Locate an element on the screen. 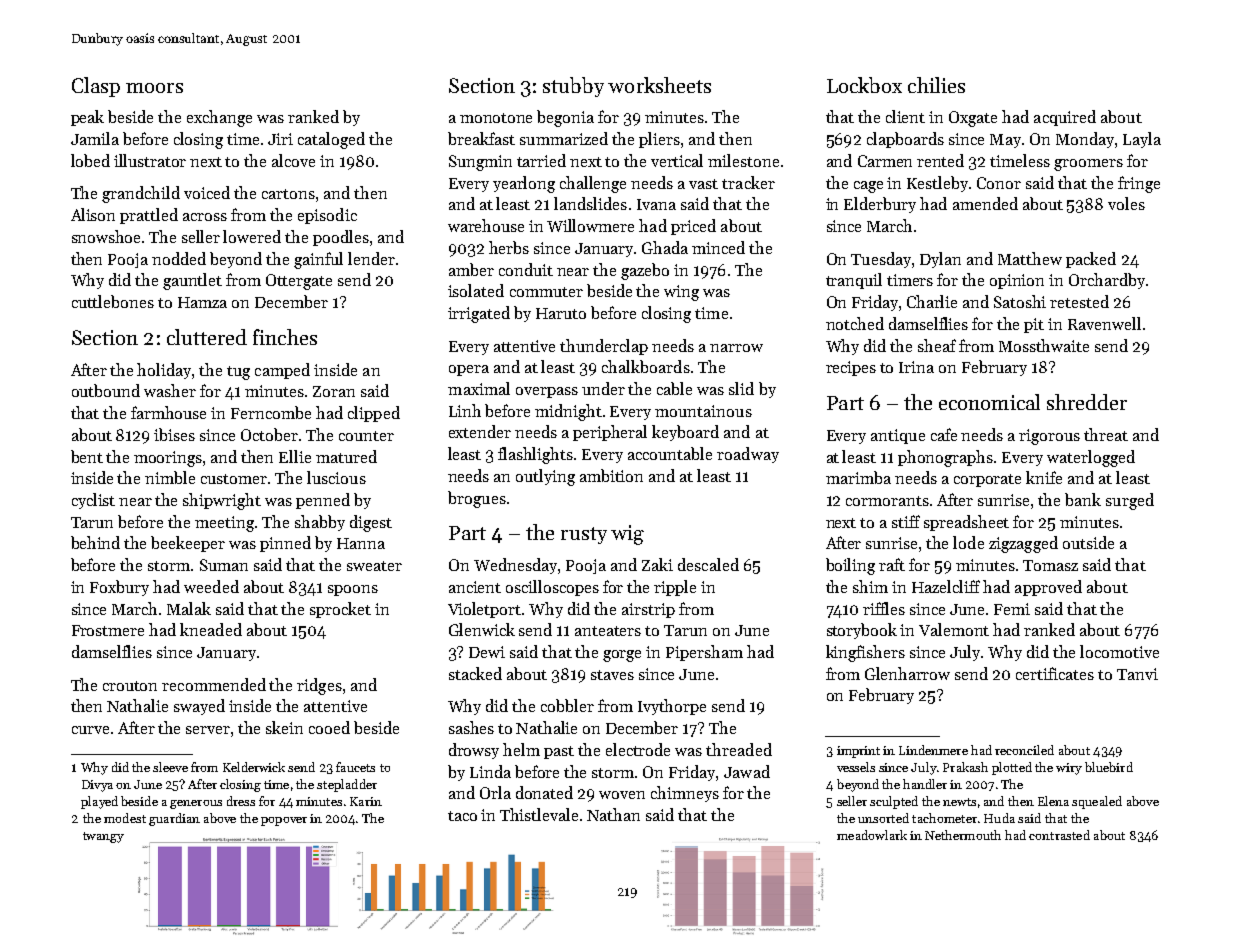 The width and height of the screenshot is (1233, 952). behind is located at coordinates (95, 542).
